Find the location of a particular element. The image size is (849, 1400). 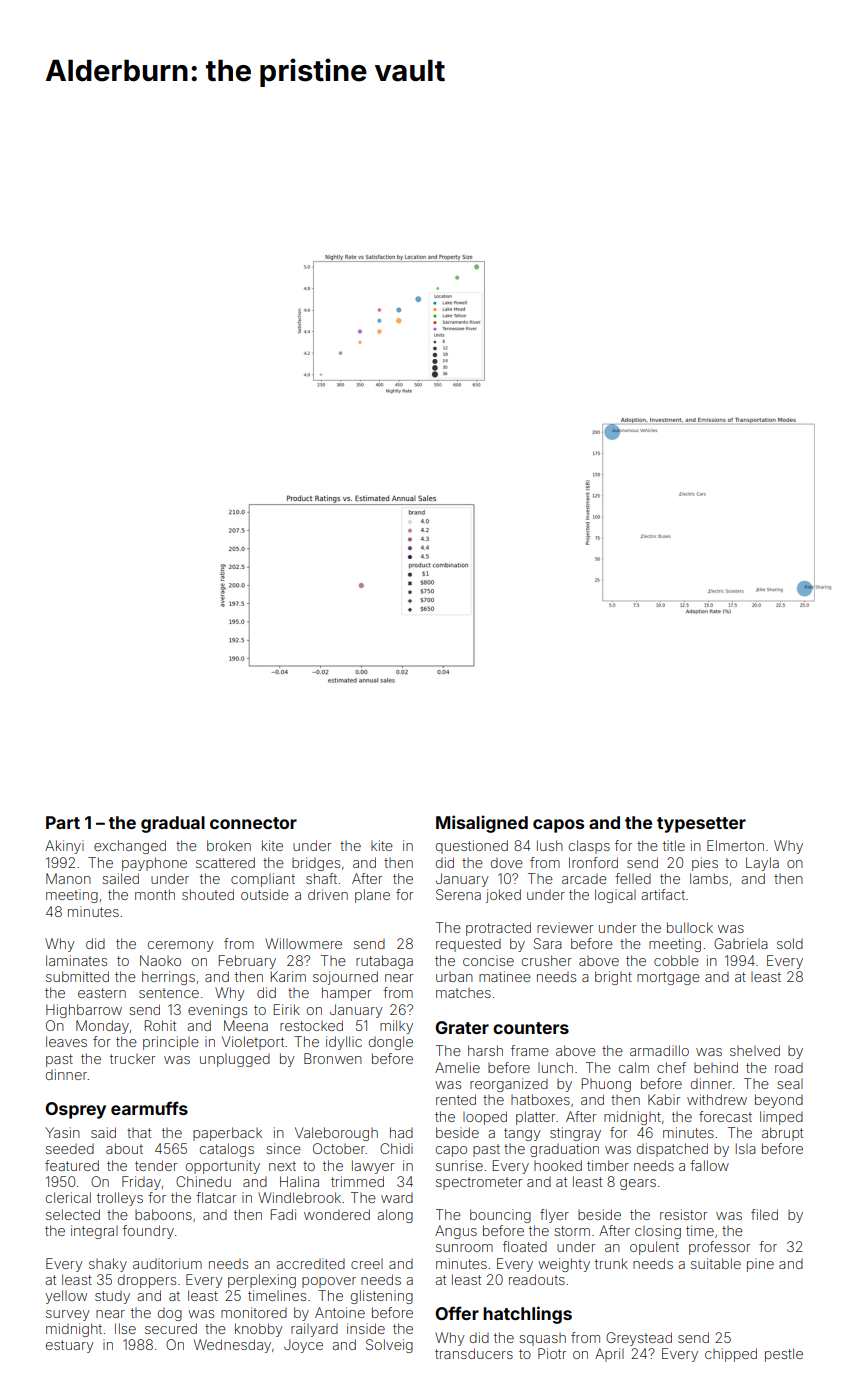

flatcar is located at coordinates (216, 1197).
